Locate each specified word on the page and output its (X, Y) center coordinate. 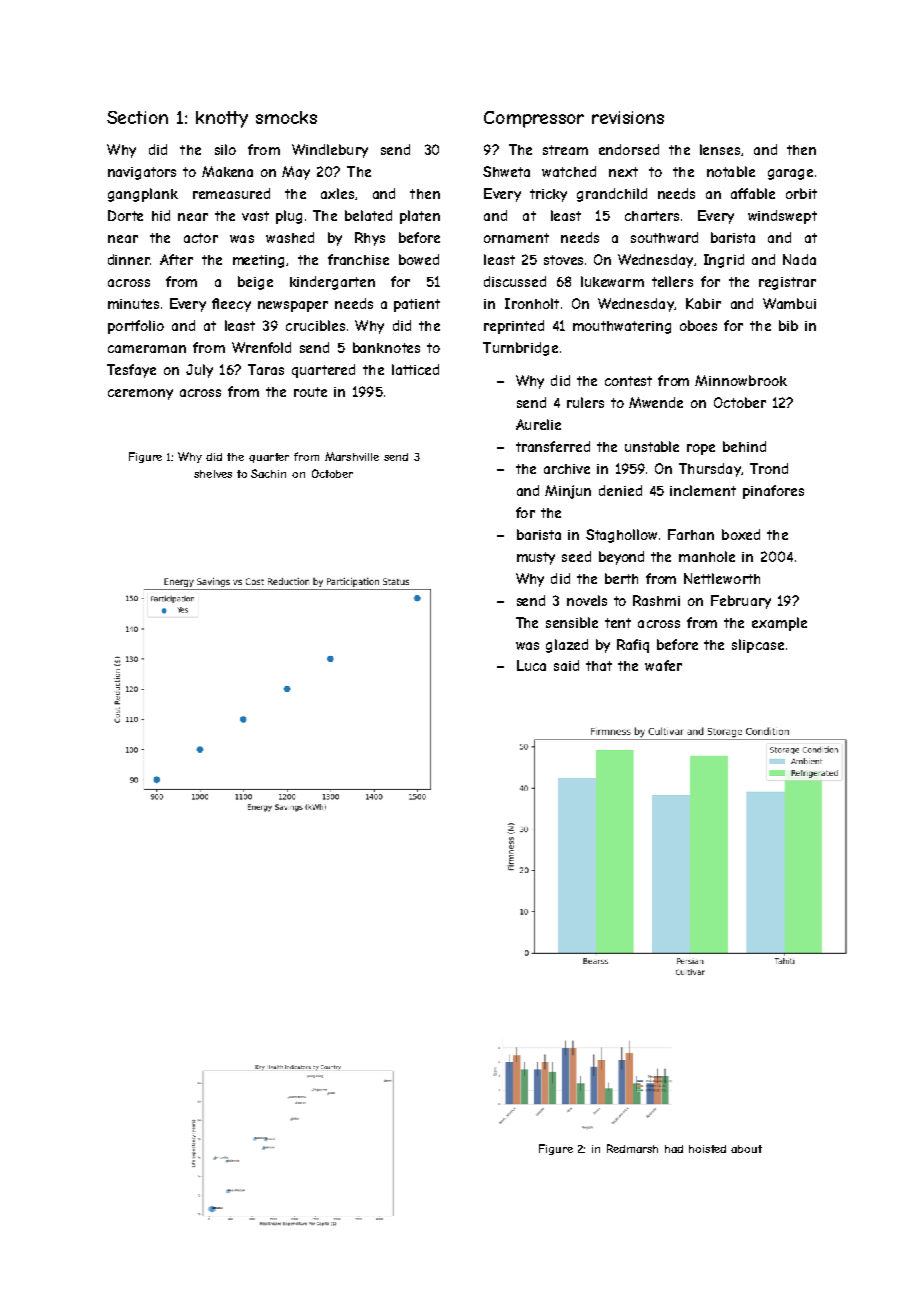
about (746, 1149)
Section (137, 117)
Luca (531, 665)
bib (788, 325)
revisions (628, 117)
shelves (213, 474)
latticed (415, 369)
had (674, 1149)
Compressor (534, 119)
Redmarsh (632, 1148)
